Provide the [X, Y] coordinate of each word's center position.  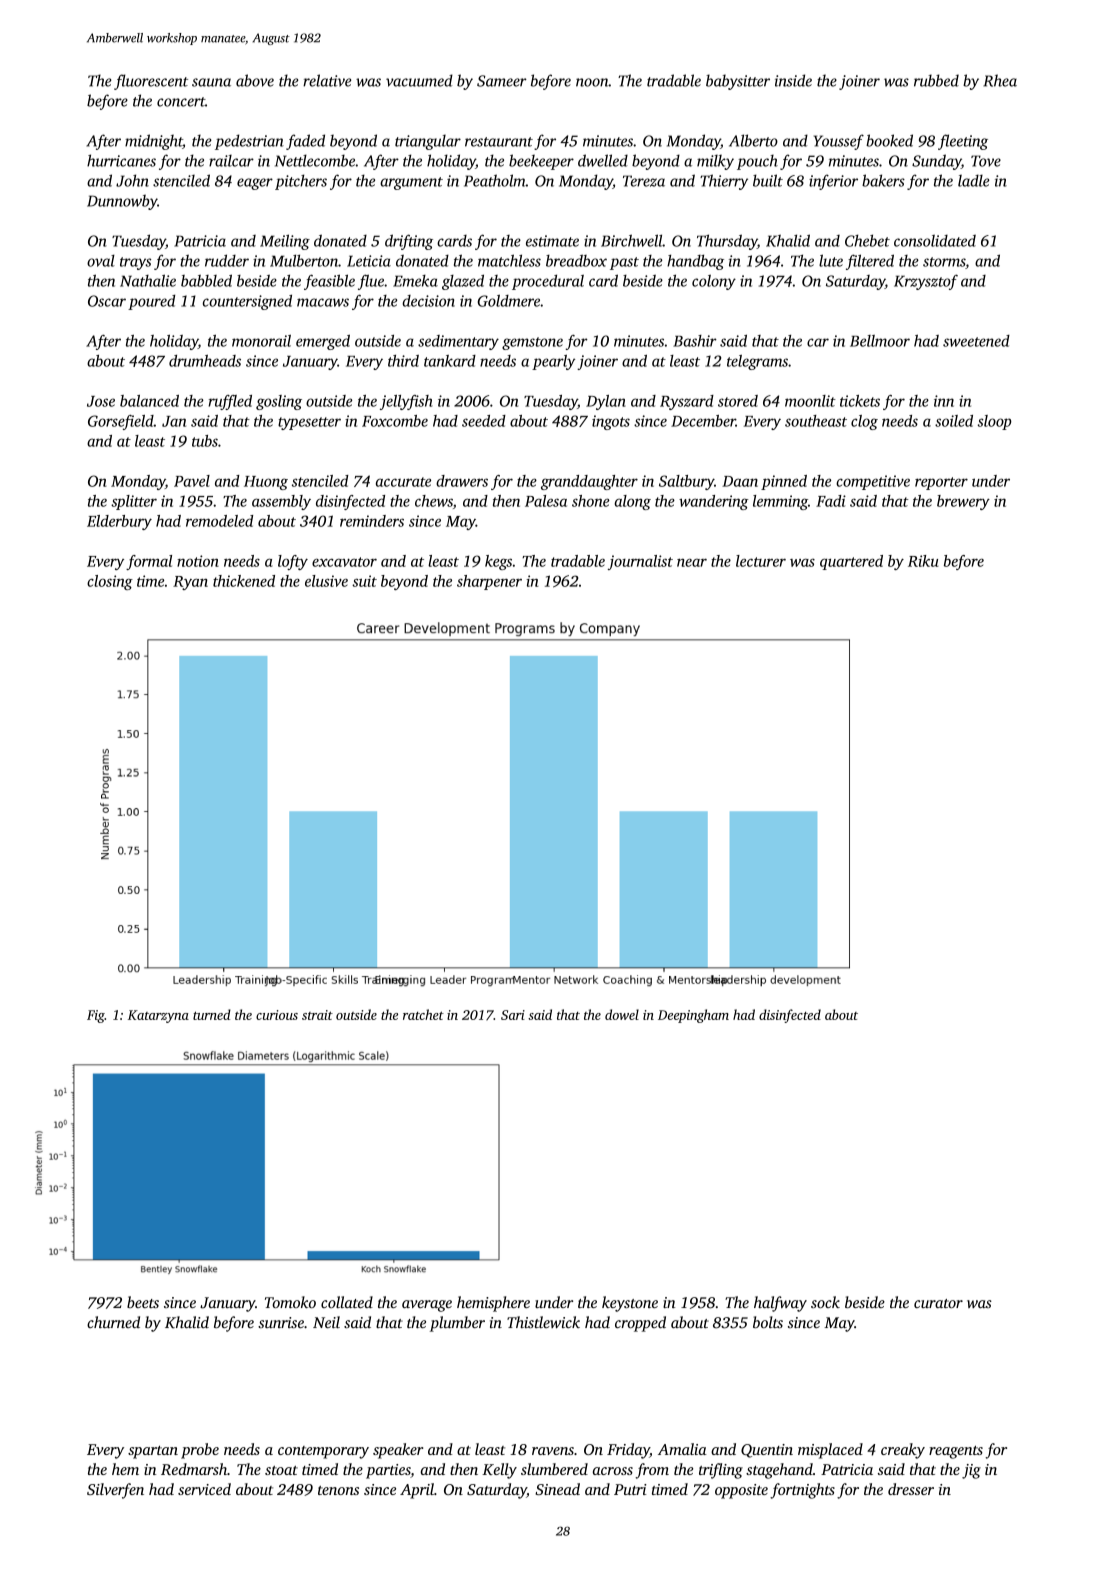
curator [938, 1303]
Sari [513, 1015]
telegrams [757, 362]
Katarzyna [158, 1016]
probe [200, 1451]
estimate [552, 241]
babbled [206, 280]
